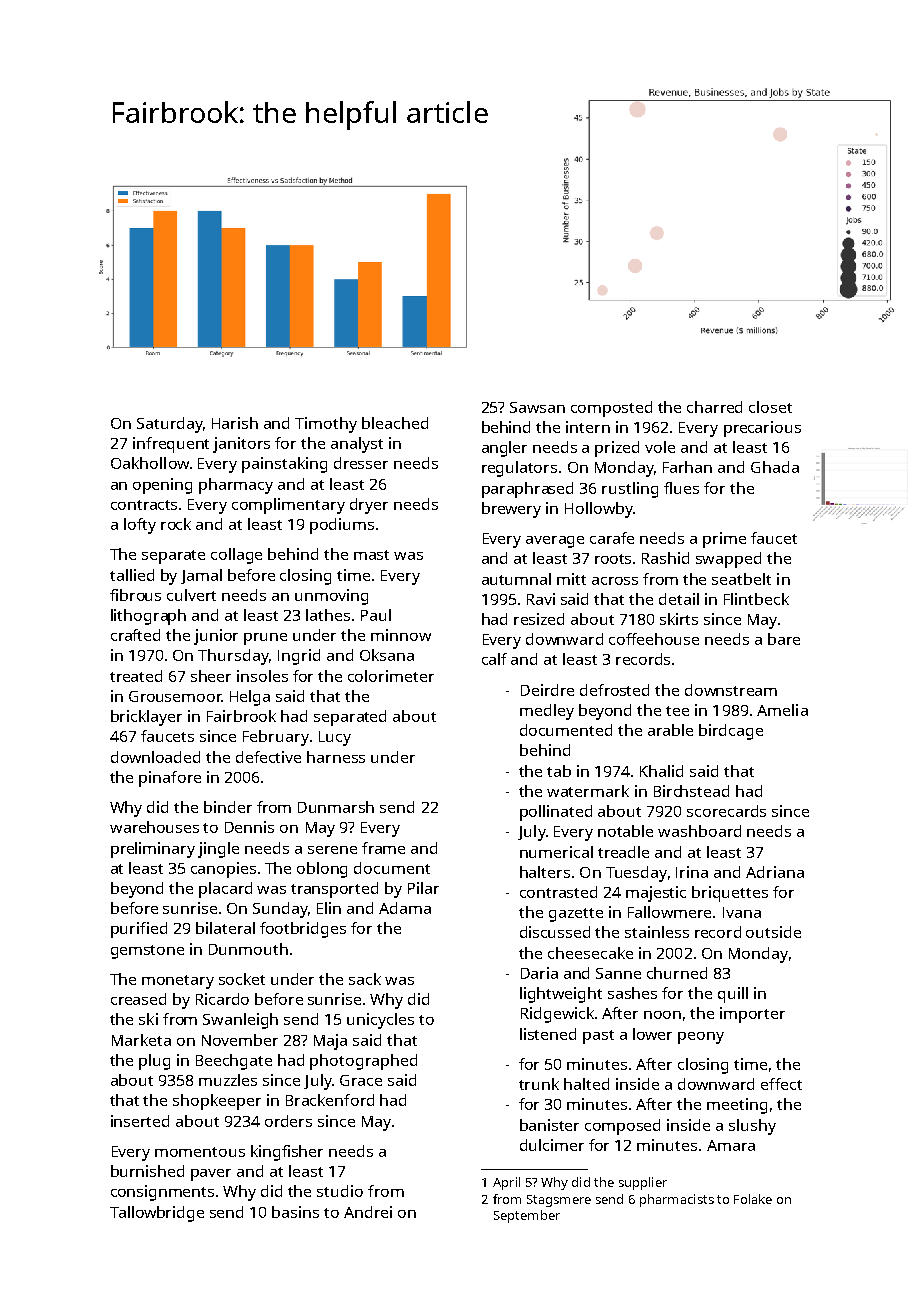  Describe the element at coordinates (171, 445) in the page. I see `infrequent` at that location.
